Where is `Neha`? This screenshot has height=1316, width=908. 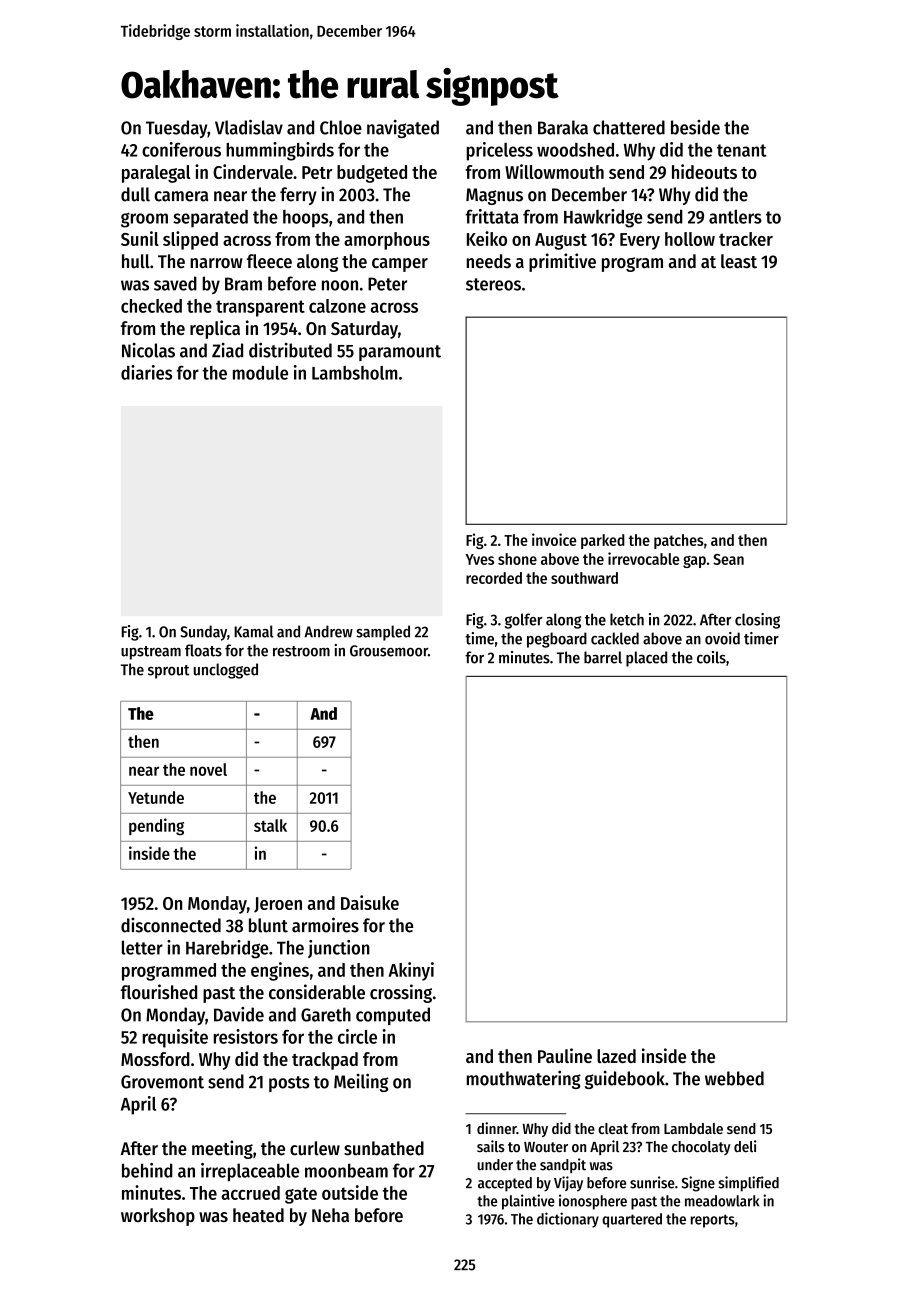 Neha is located at coordinates (330, 1215).
